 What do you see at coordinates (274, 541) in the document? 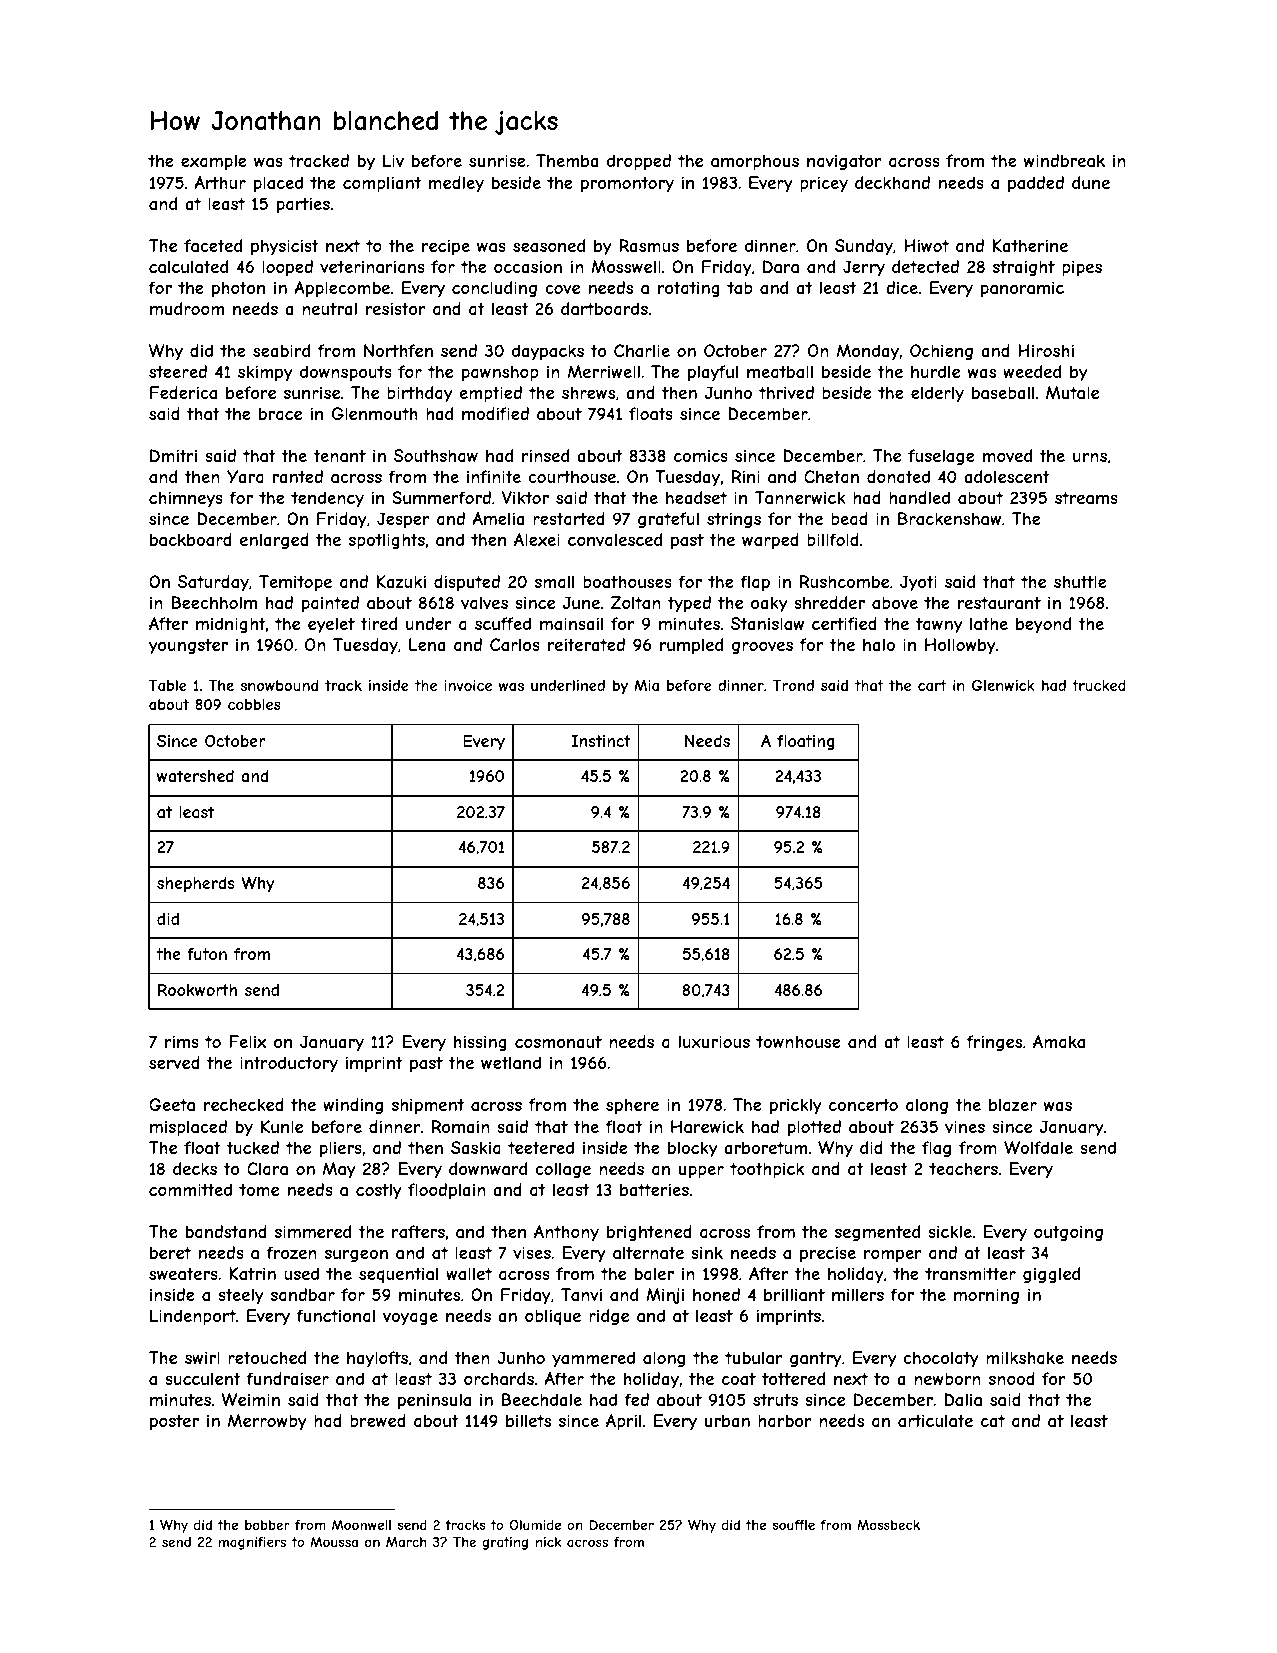
I see `enlarged` at bounding box center [274, 541].
